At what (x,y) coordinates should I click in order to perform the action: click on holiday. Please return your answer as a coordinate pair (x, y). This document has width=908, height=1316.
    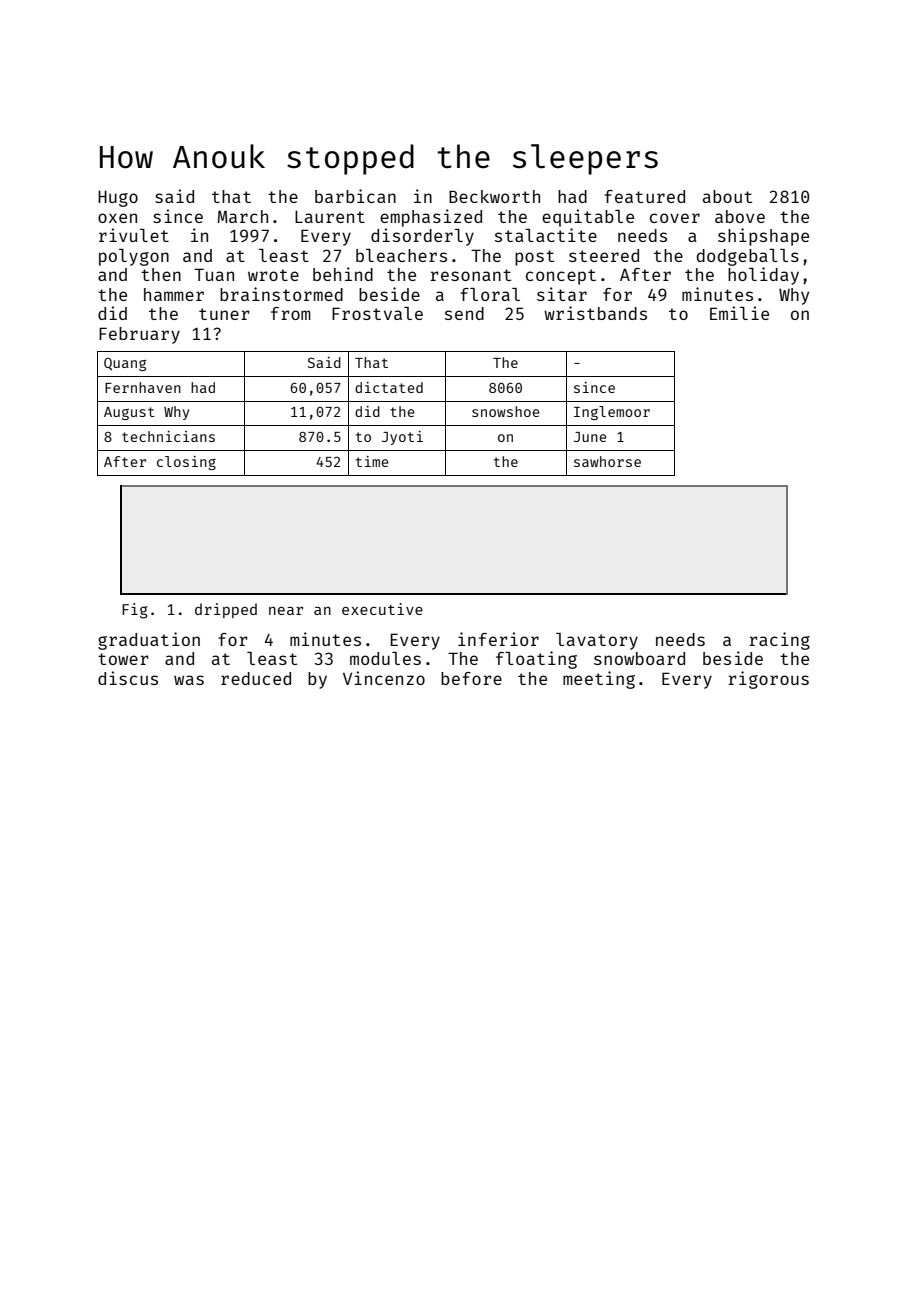
    Looking at the image, I should click on (763, 276).
